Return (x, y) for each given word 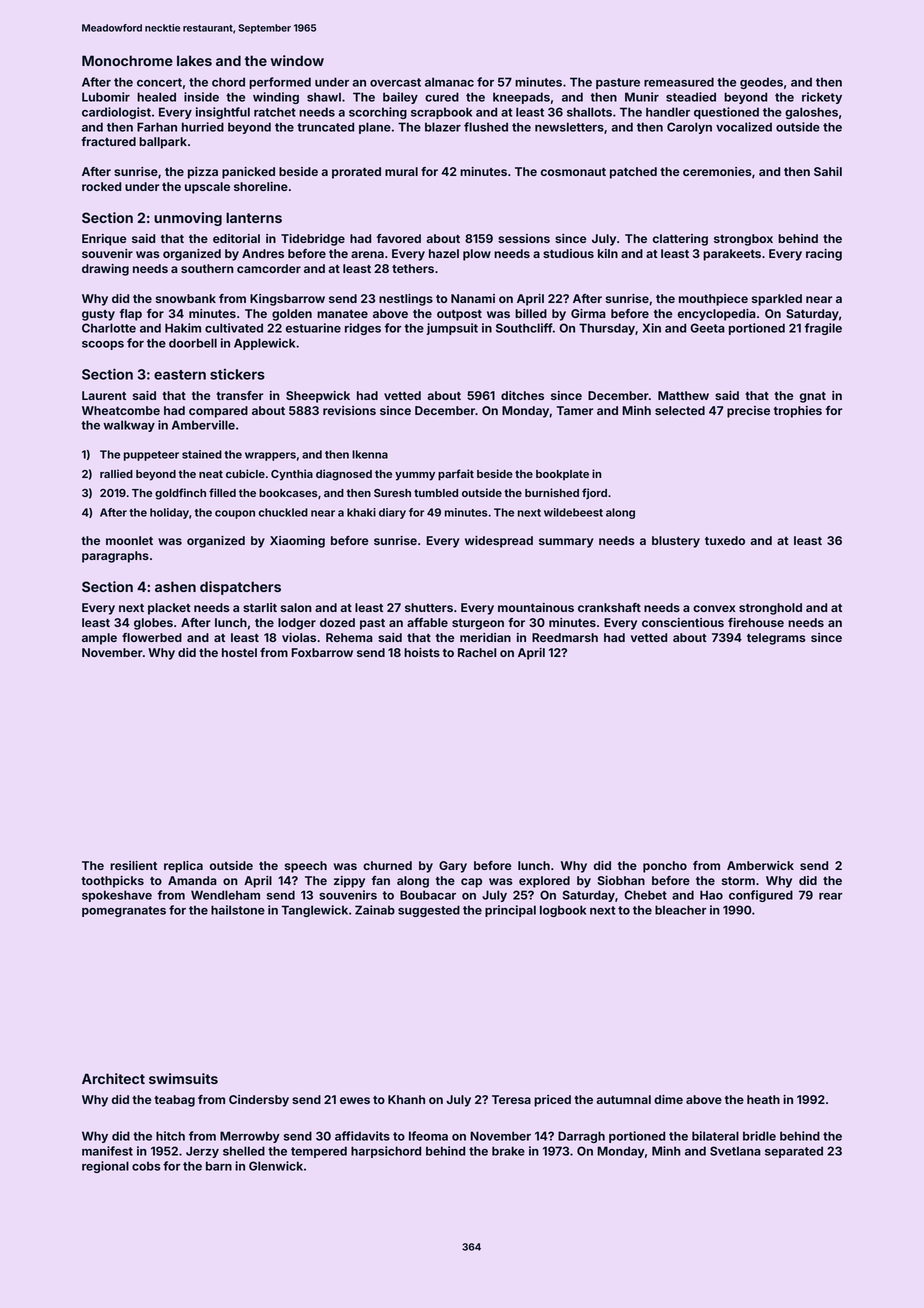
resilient (133, 865)
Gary (453, 867)
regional (105, 1167)
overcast (395, 82)
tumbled (436, 493)
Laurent (104, 395)
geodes (761, 83)
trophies (798, 412)
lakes (194, 60)
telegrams (776, 639)
